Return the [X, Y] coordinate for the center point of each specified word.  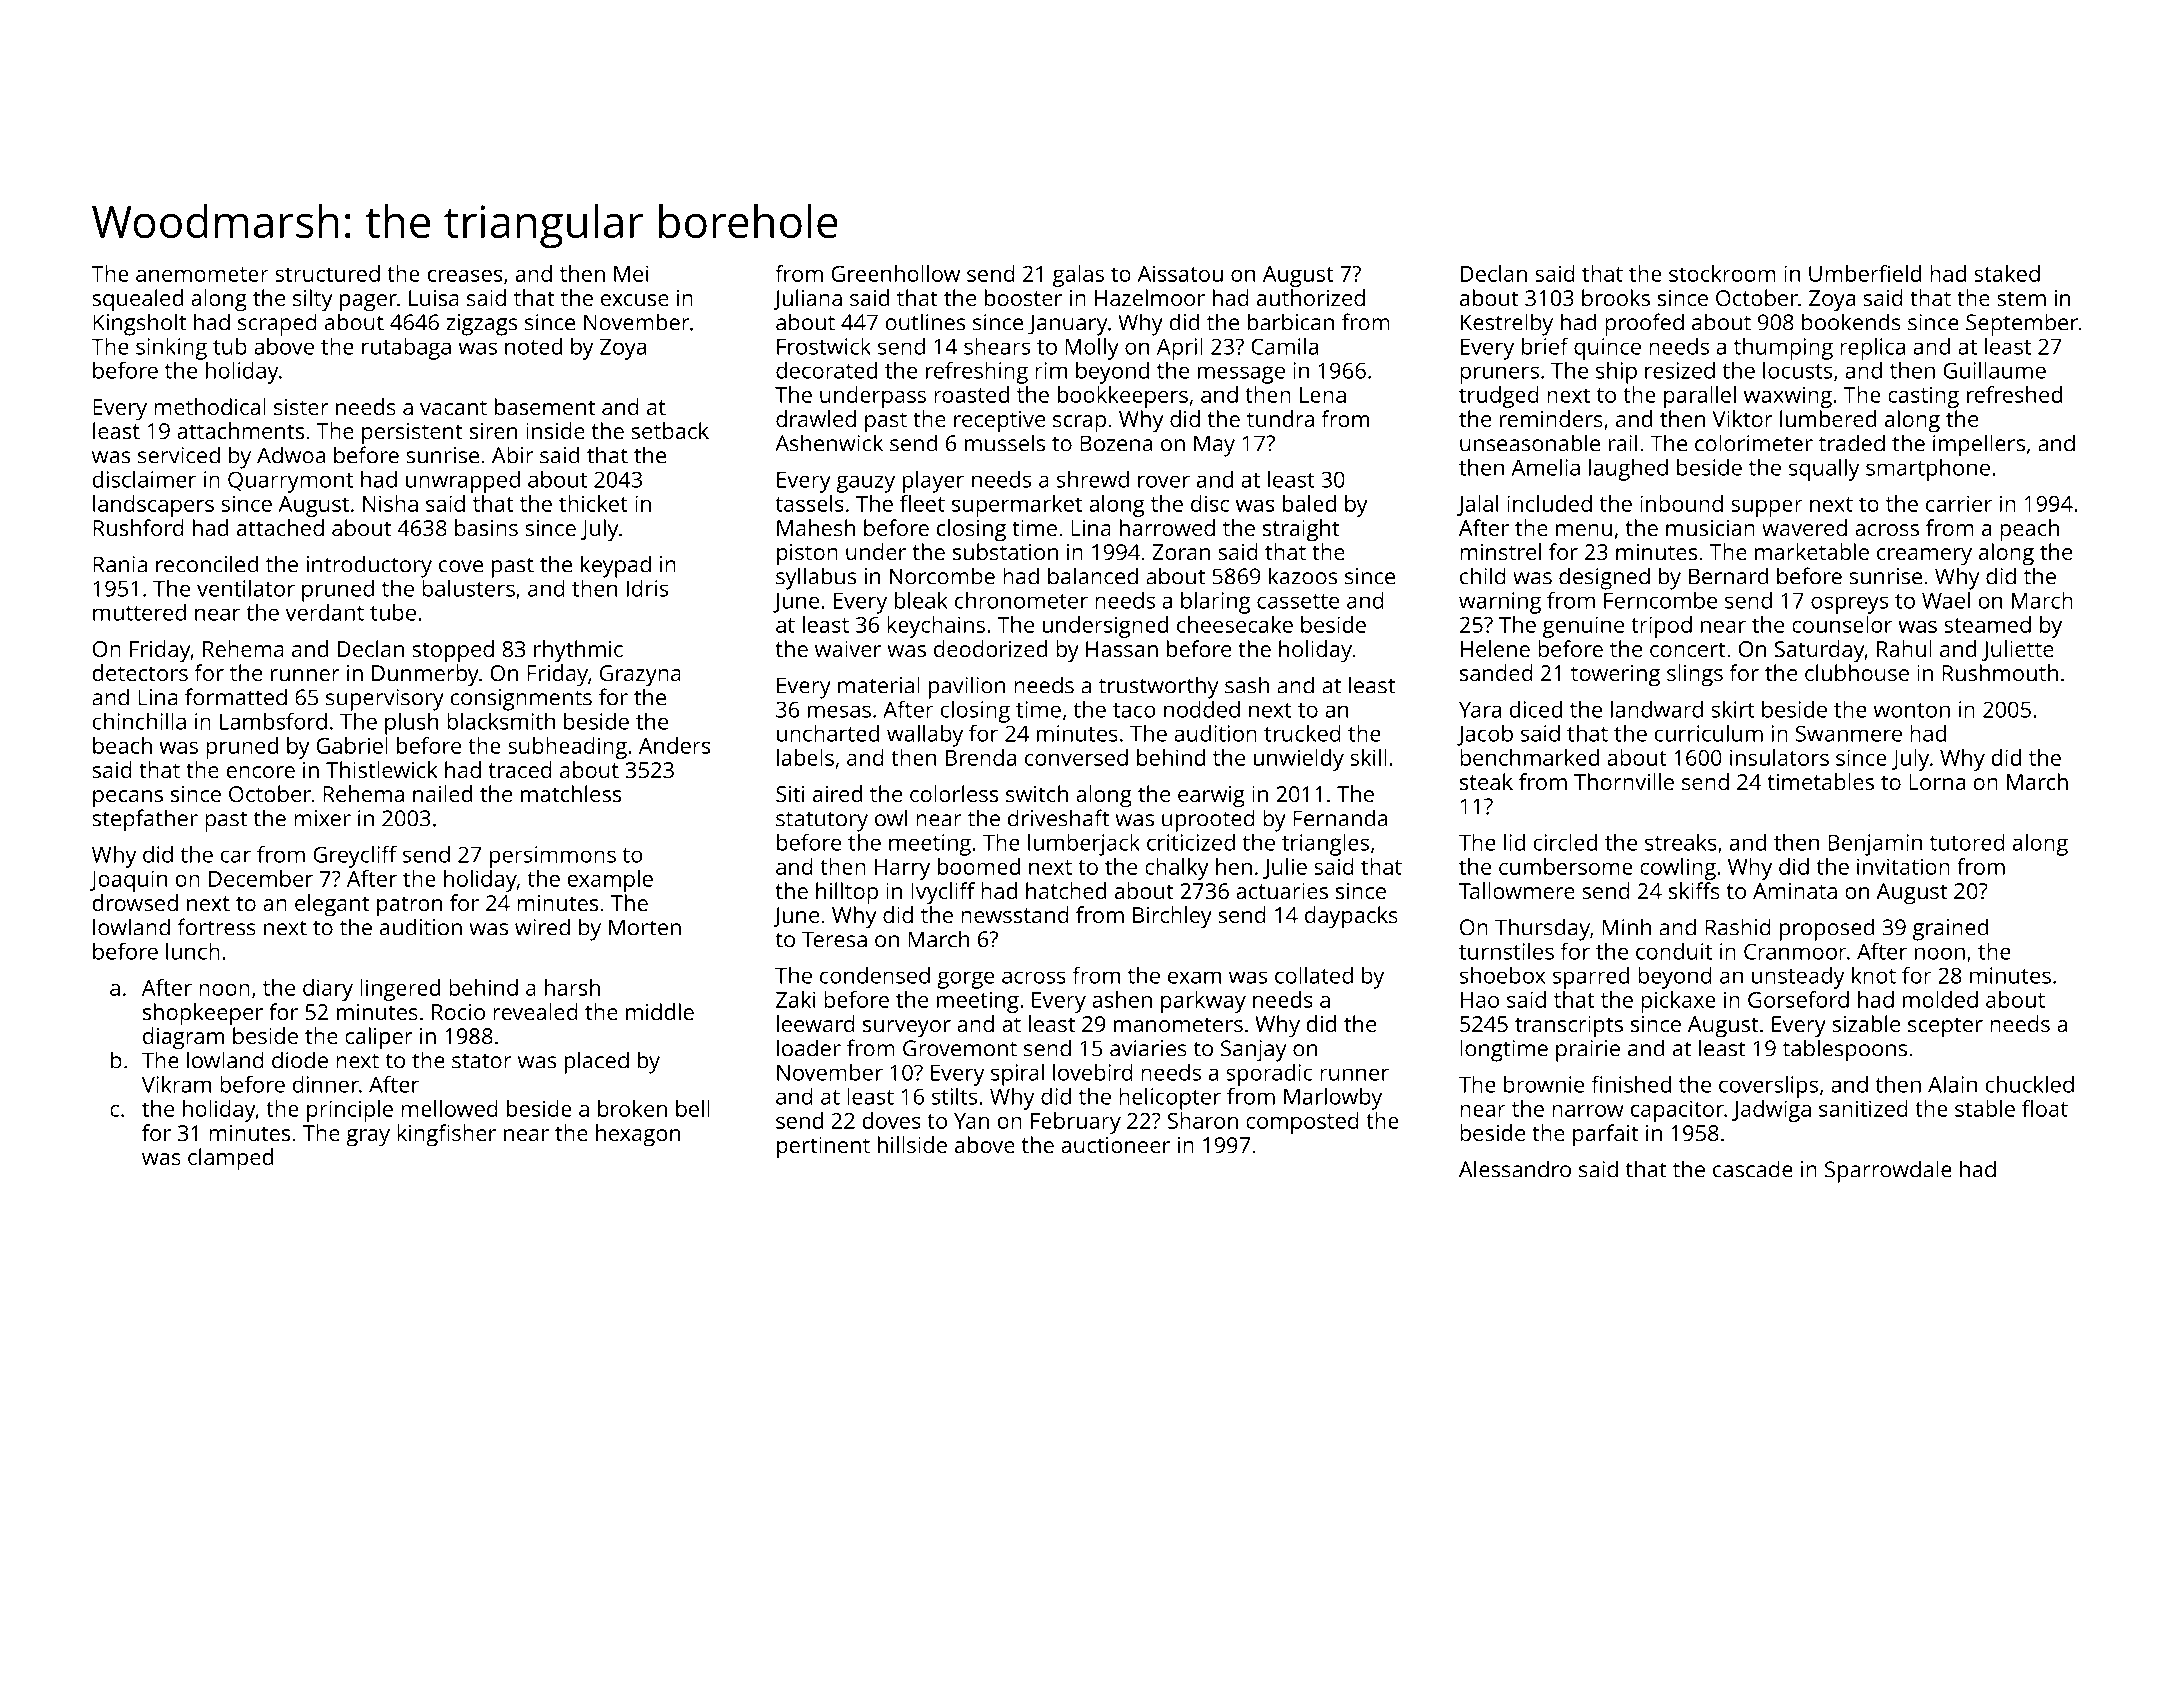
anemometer [202, 274]
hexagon [638, 1135]
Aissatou [1180, 273]
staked [2007, 273]
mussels [1005, 443]
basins [486, 527]
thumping [1783, 349]
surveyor [907, 1029]
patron [409, 906]
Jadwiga [1771, 1111]
